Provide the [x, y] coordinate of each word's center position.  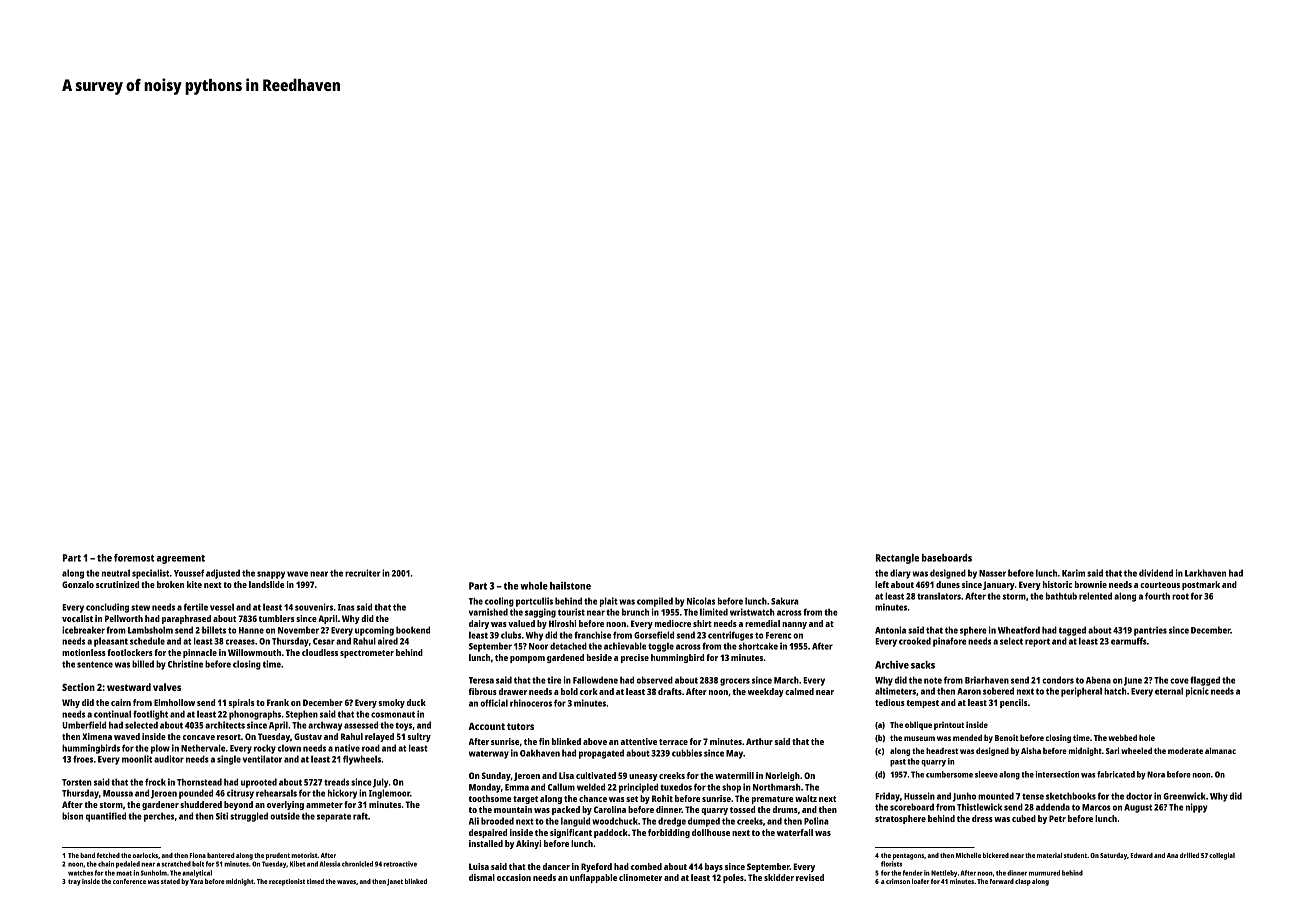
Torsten [77, 782]
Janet [395, 882]
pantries [1150, 631]
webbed [1123, 737]
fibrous [483, 691]
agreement [181, 559]
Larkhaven [1205, 573]
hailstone [570, 586]
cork [589, 691]
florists [891, 864]
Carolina [610, 809]
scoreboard [912, 807]
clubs [511, 635]
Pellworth [124, 618]
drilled [1189, 855]
